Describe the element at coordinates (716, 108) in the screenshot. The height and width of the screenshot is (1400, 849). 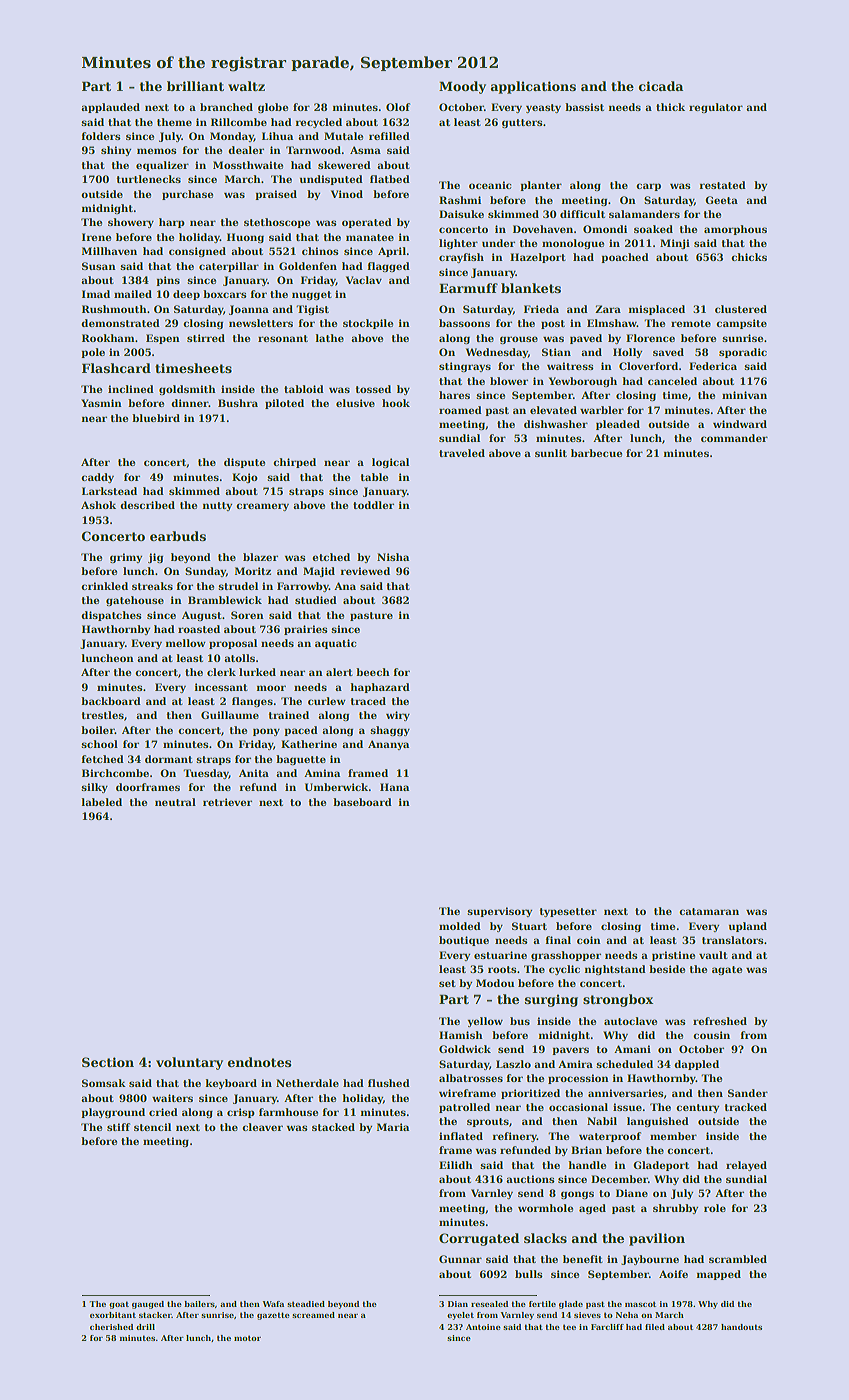
I see `regulator` at that location.
